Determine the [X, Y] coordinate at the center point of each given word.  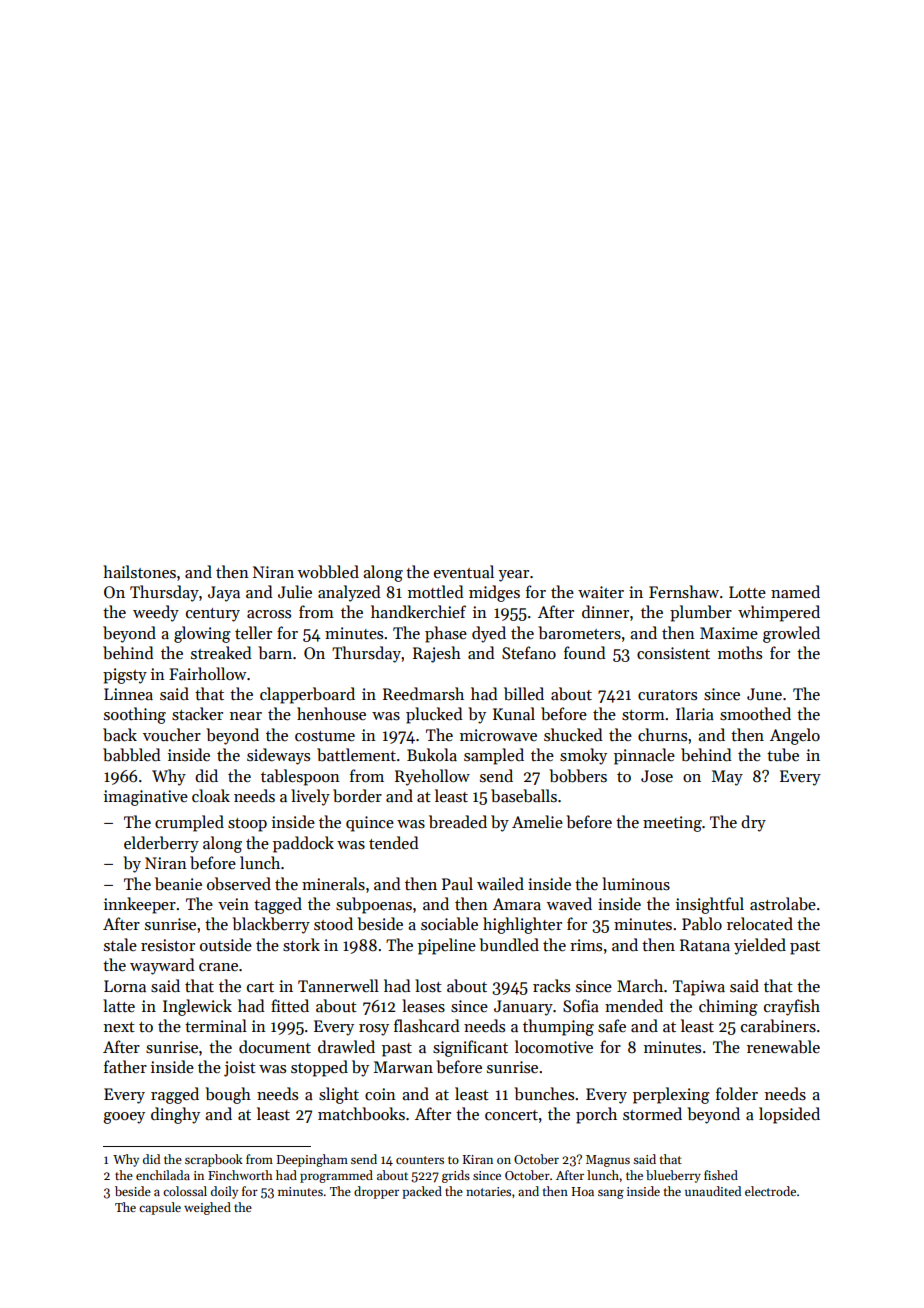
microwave [498, 735]
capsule [160, 1208]
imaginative [146, 798]
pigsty [125, 676]
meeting [672, 824]
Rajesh [437, 654]
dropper [376, 1192]
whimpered [779, 613]
